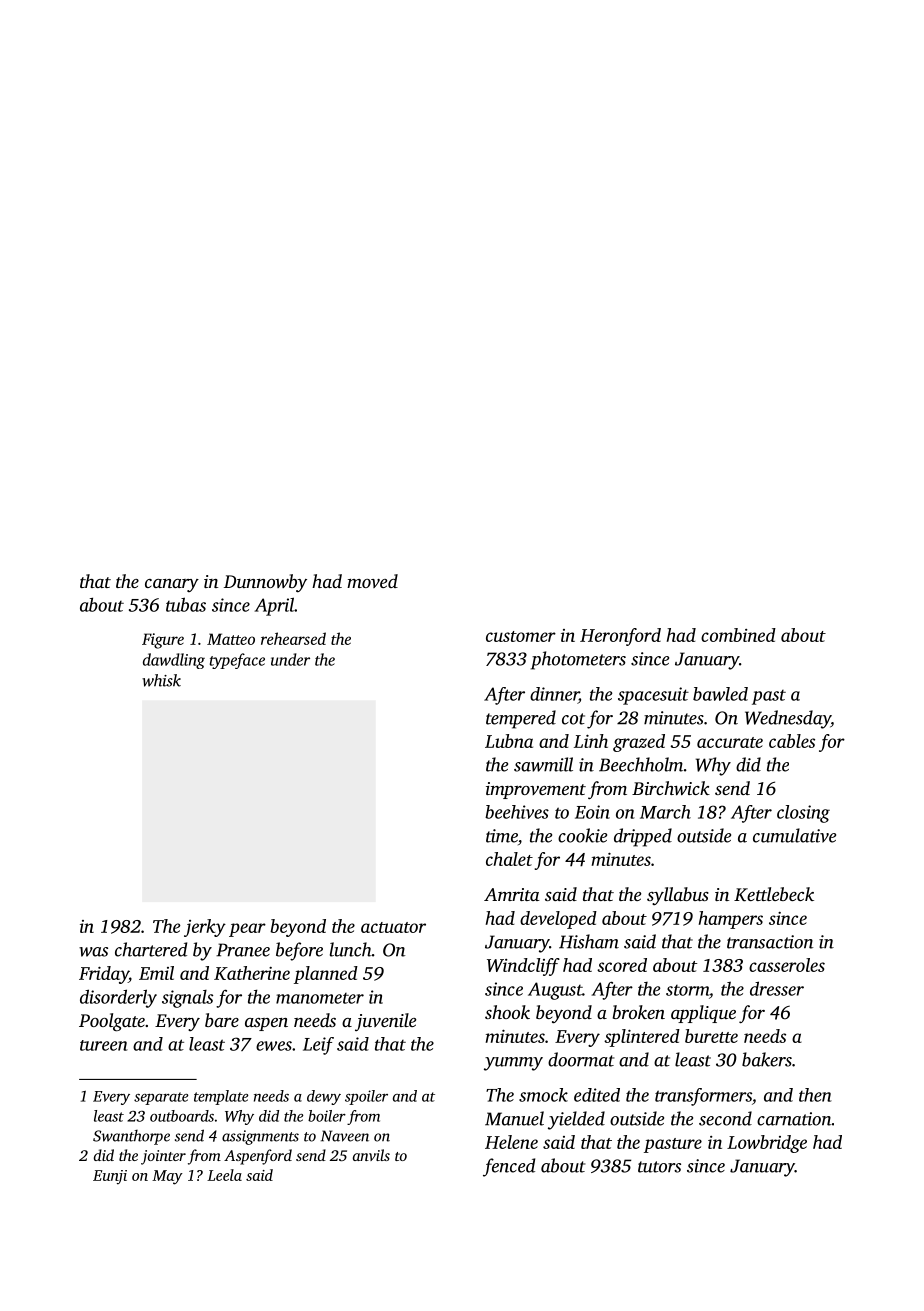 The height and width of the image is (1311, 924). I want to click on combined, so click(738, 635).
